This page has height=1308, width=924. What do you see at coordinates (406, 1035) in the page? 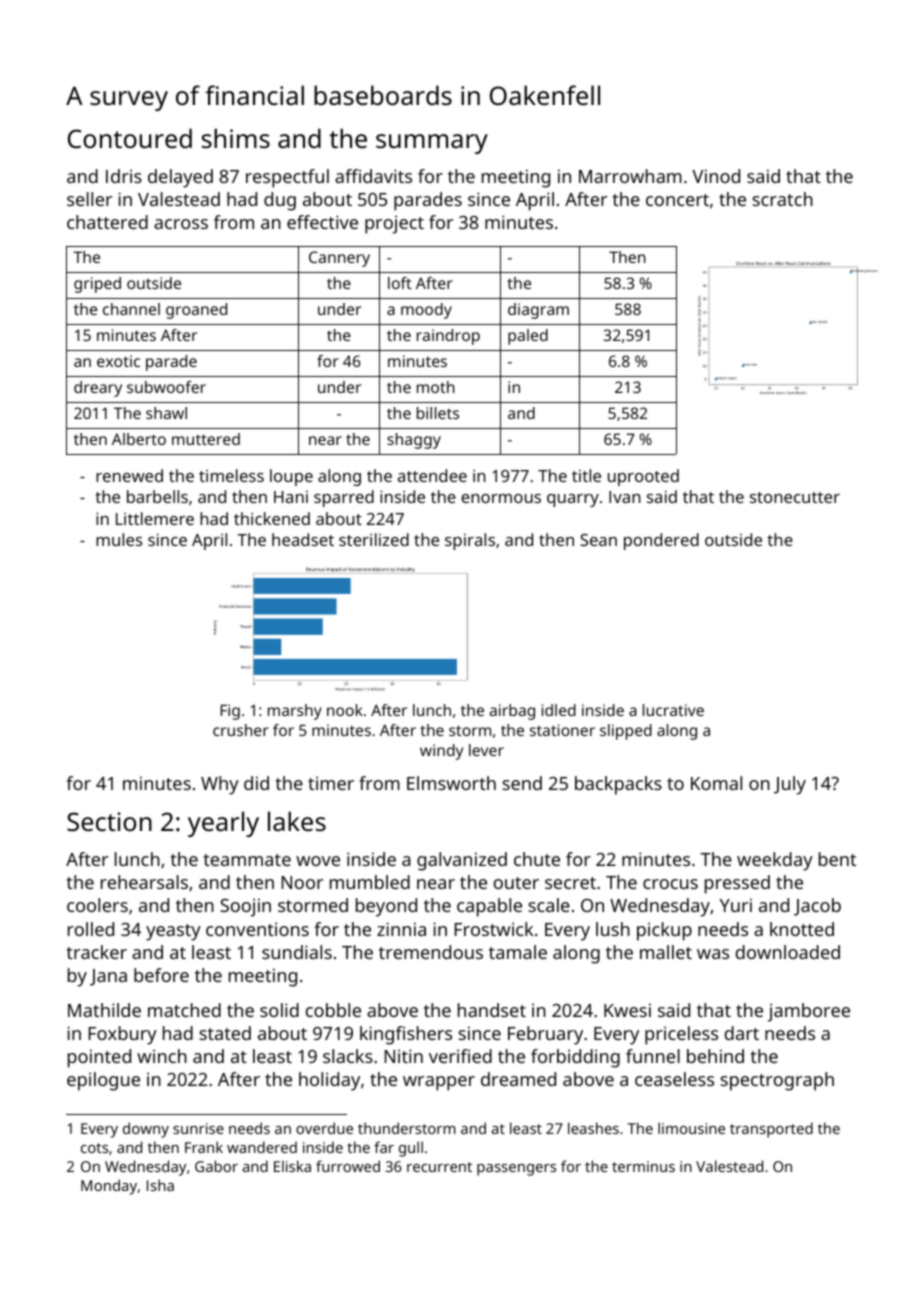
I see `kingfishers` at bounding box center [406, 1035].
